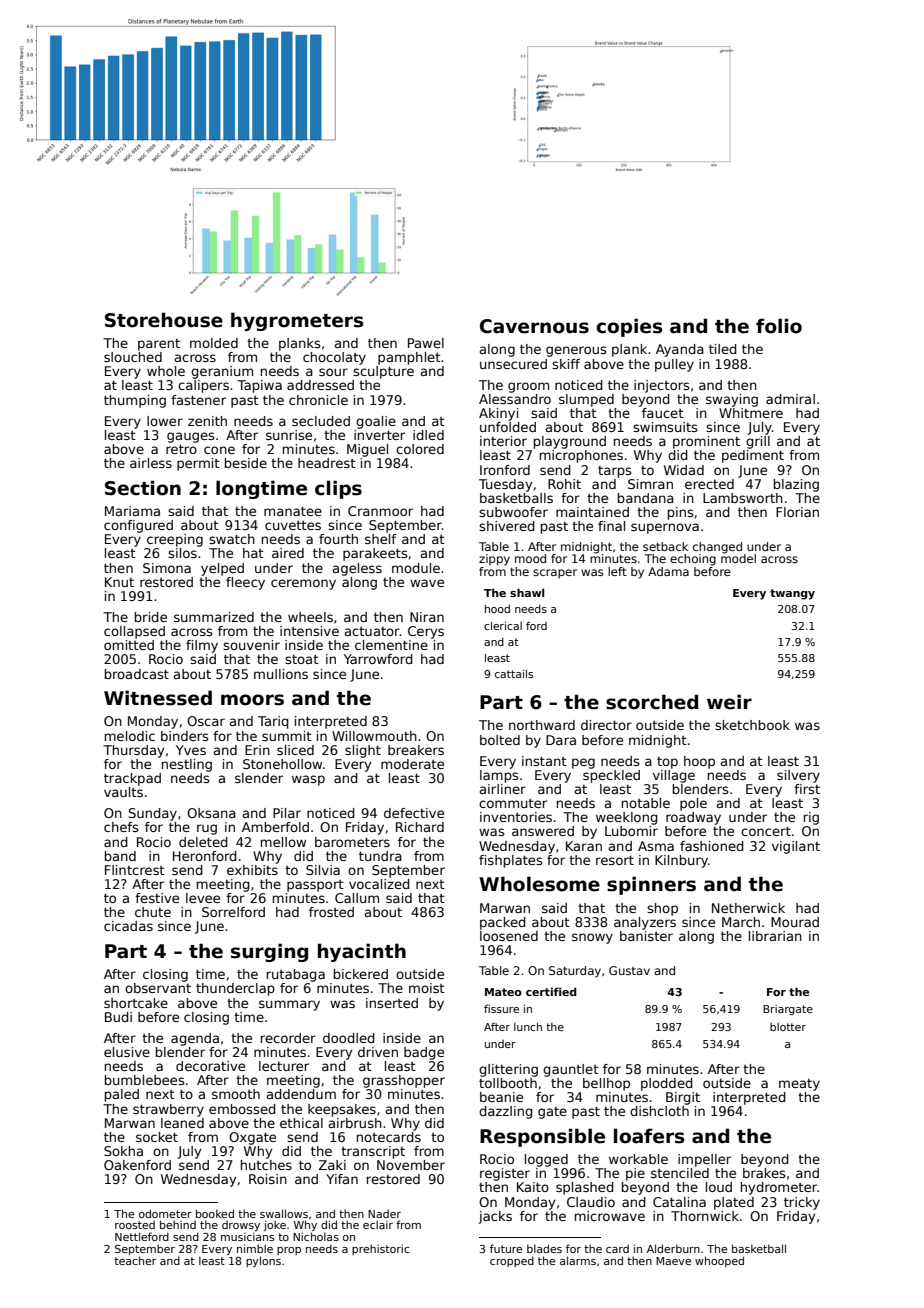  I want to click on hutches, so click(266, 1165).
